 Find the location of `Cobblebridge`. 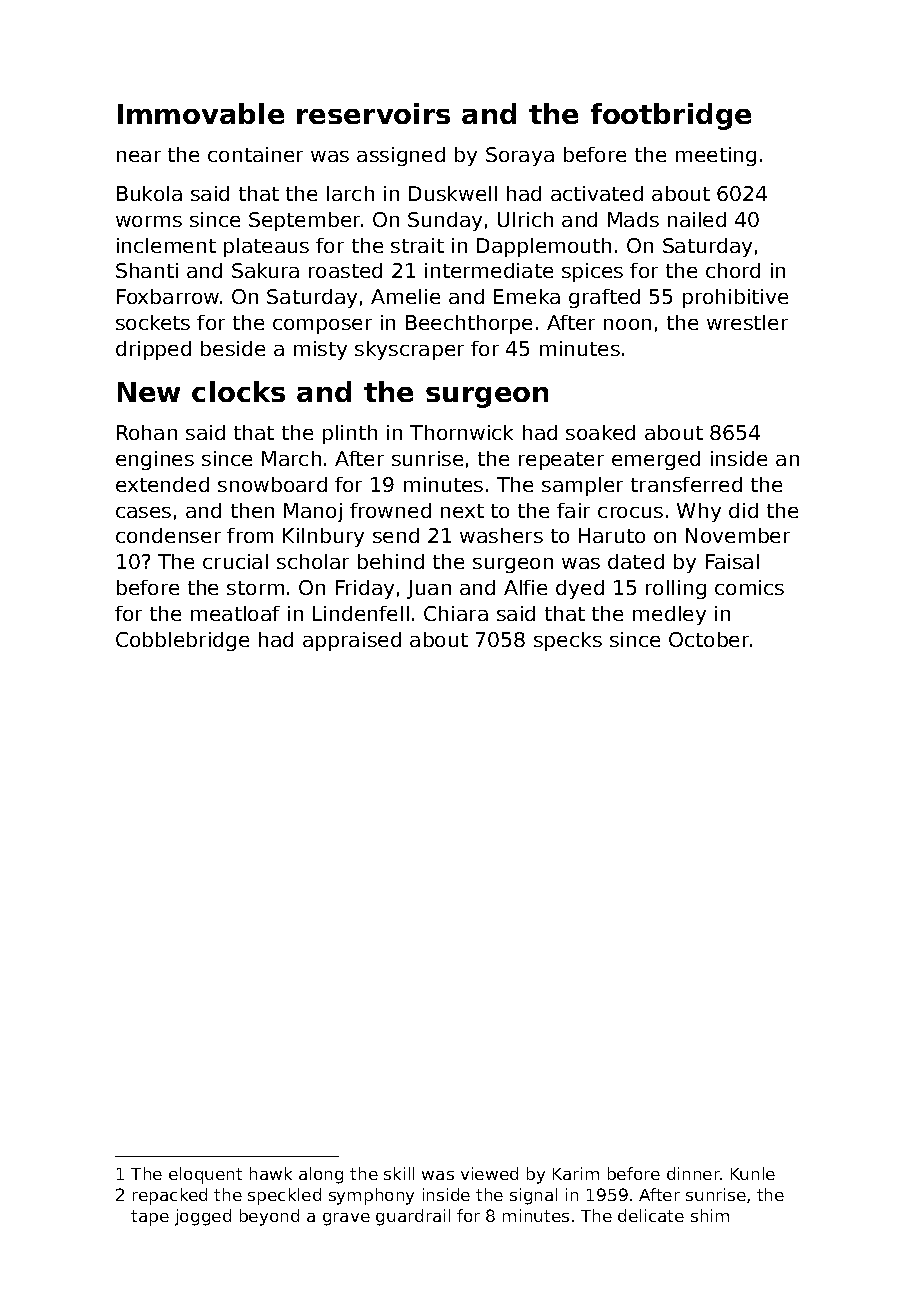

Cobblebridge is located at coordinates (182, 641).
